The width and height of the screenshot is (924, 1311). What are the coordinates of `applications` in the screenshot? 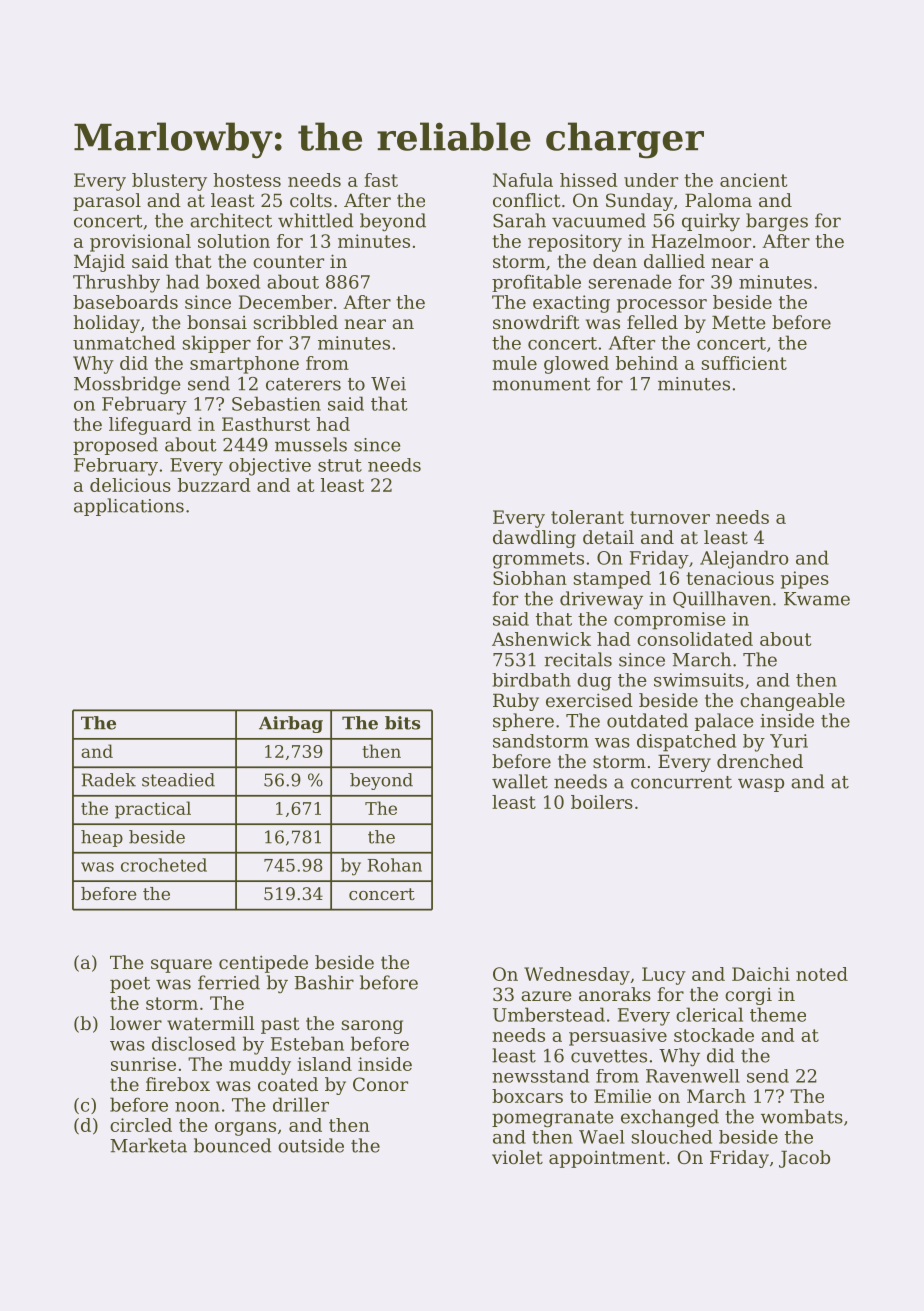 It's located at (129, 507).
